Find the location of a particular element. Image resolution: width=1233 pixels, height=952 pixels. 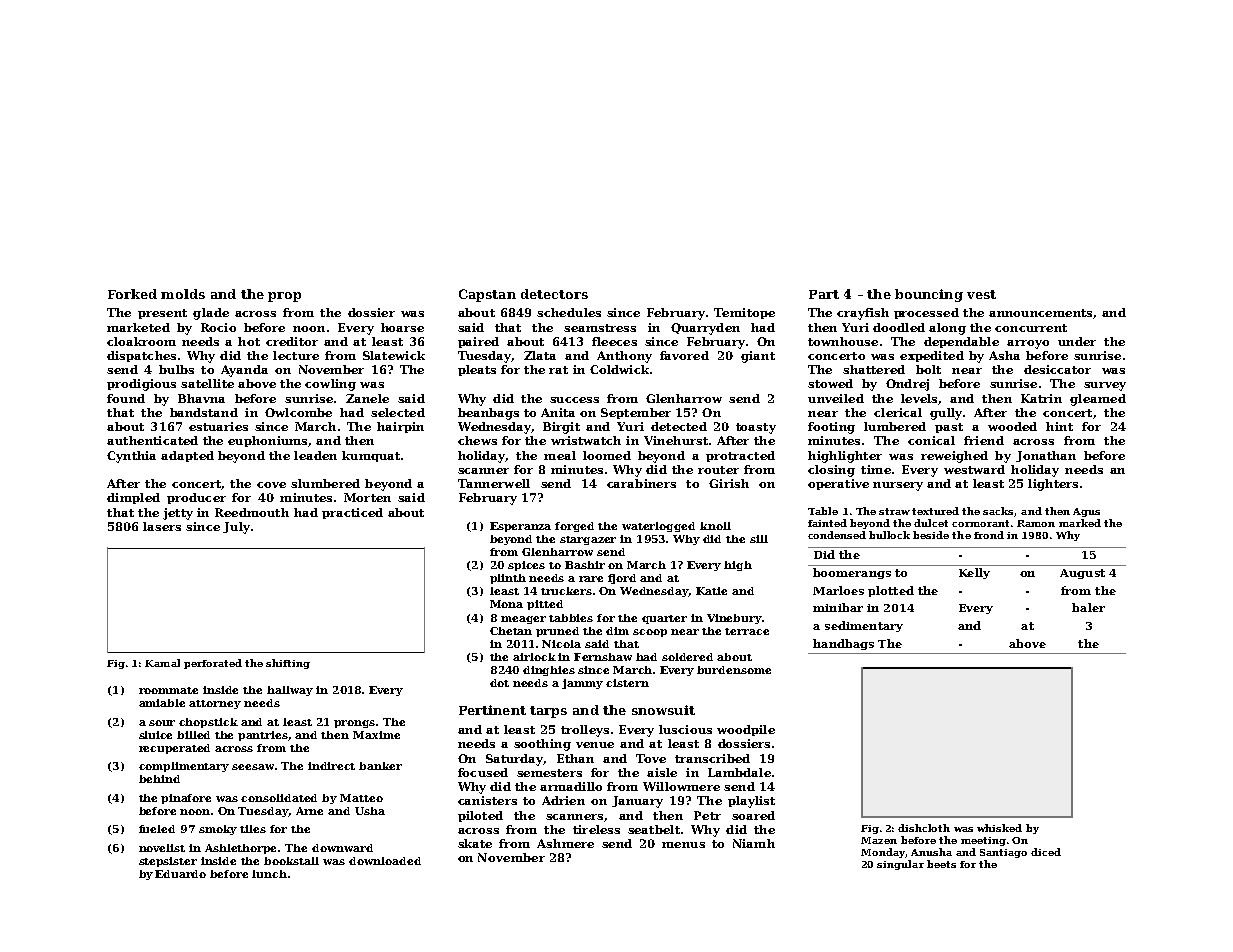

August is located at coordinates (1082, 574).
